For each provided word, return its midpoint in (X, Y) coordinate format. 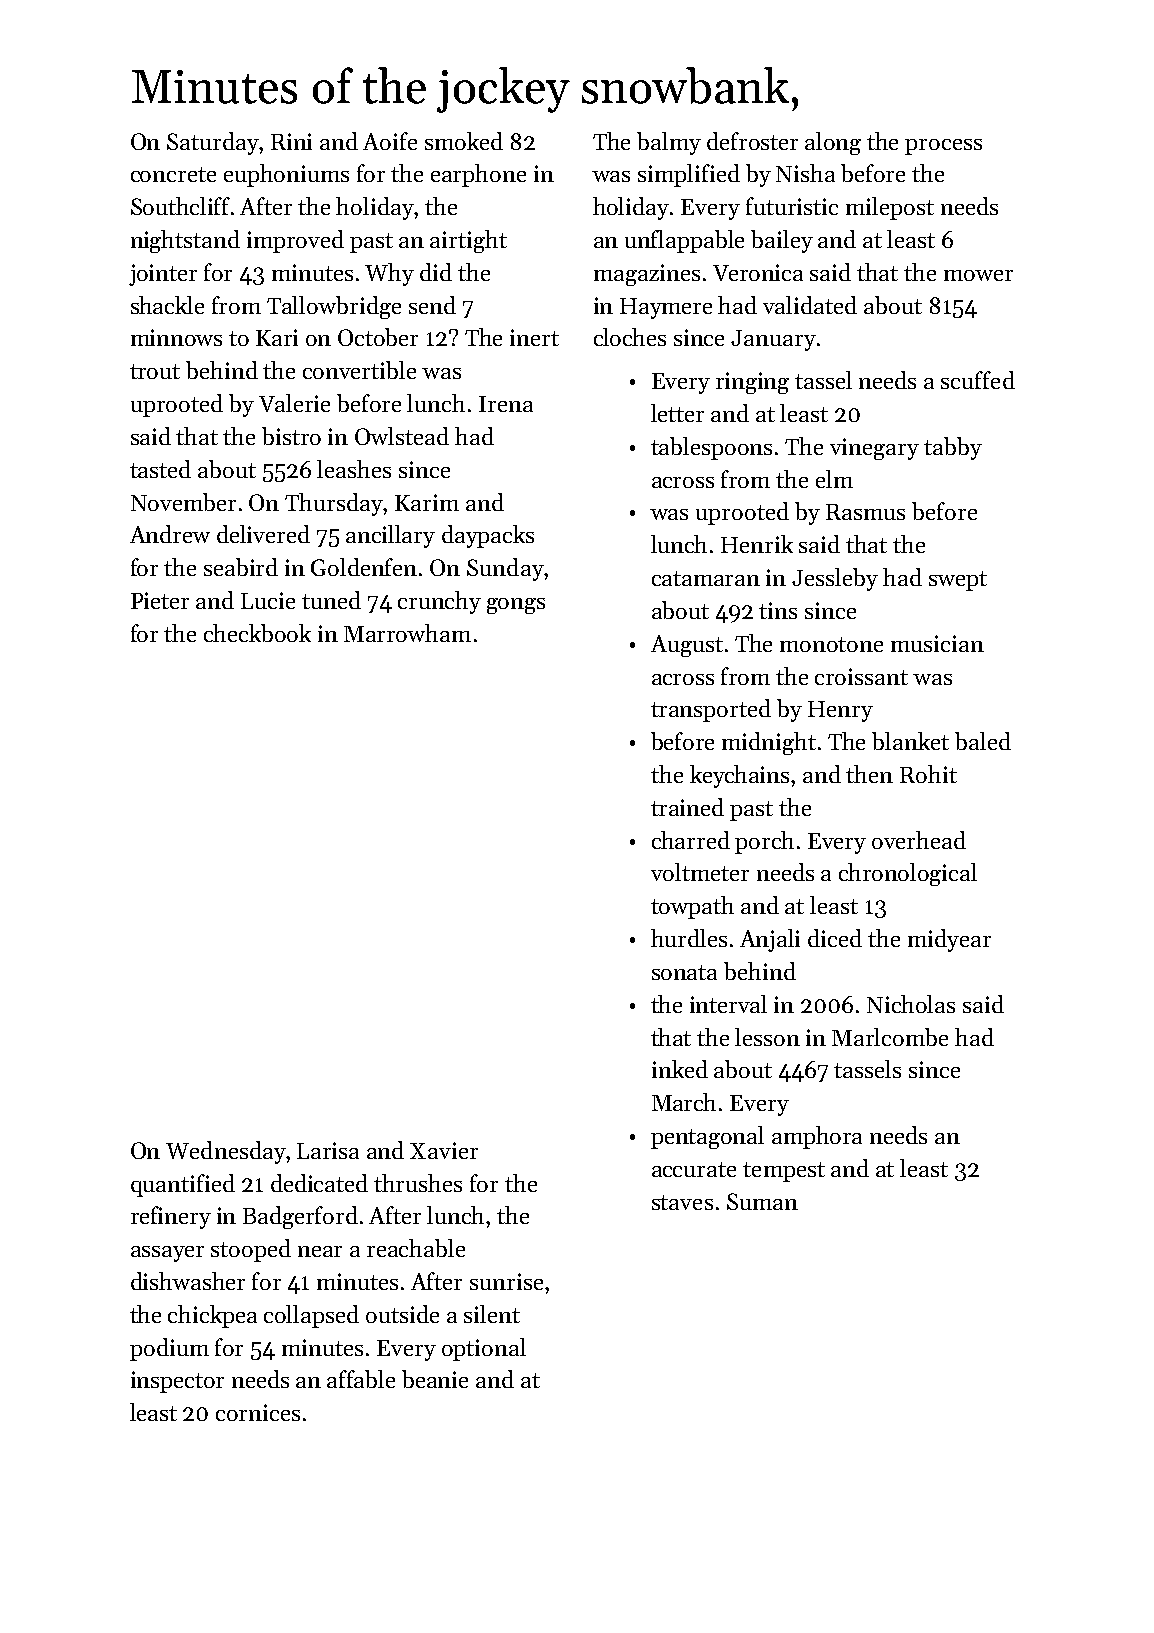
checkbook (257, 633)
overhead (919, 840)
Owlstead (402, 436)
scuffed (978, 380)
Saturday (213, 143)
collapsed (311, 1316)
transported (711, 710)
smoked (464, 141)
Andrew (170, 534)
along (833, 143)
